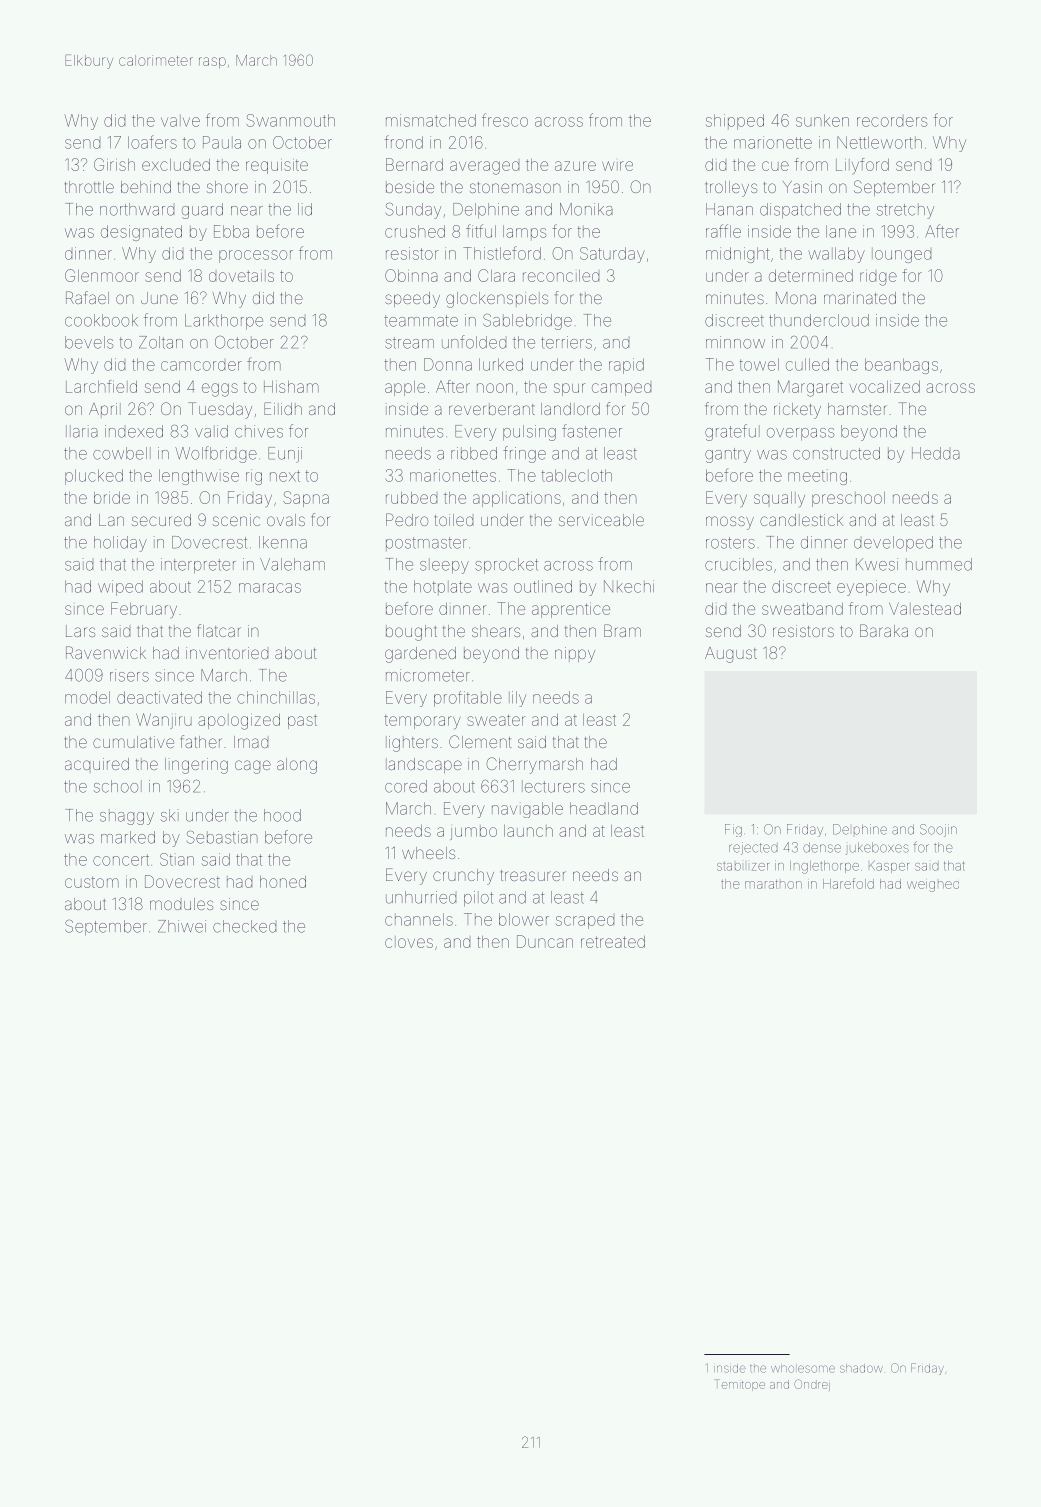 This page has width=1041, height=1507. Describe the element at coordinates (411, 633) in the page. I see `bought` at that location.
